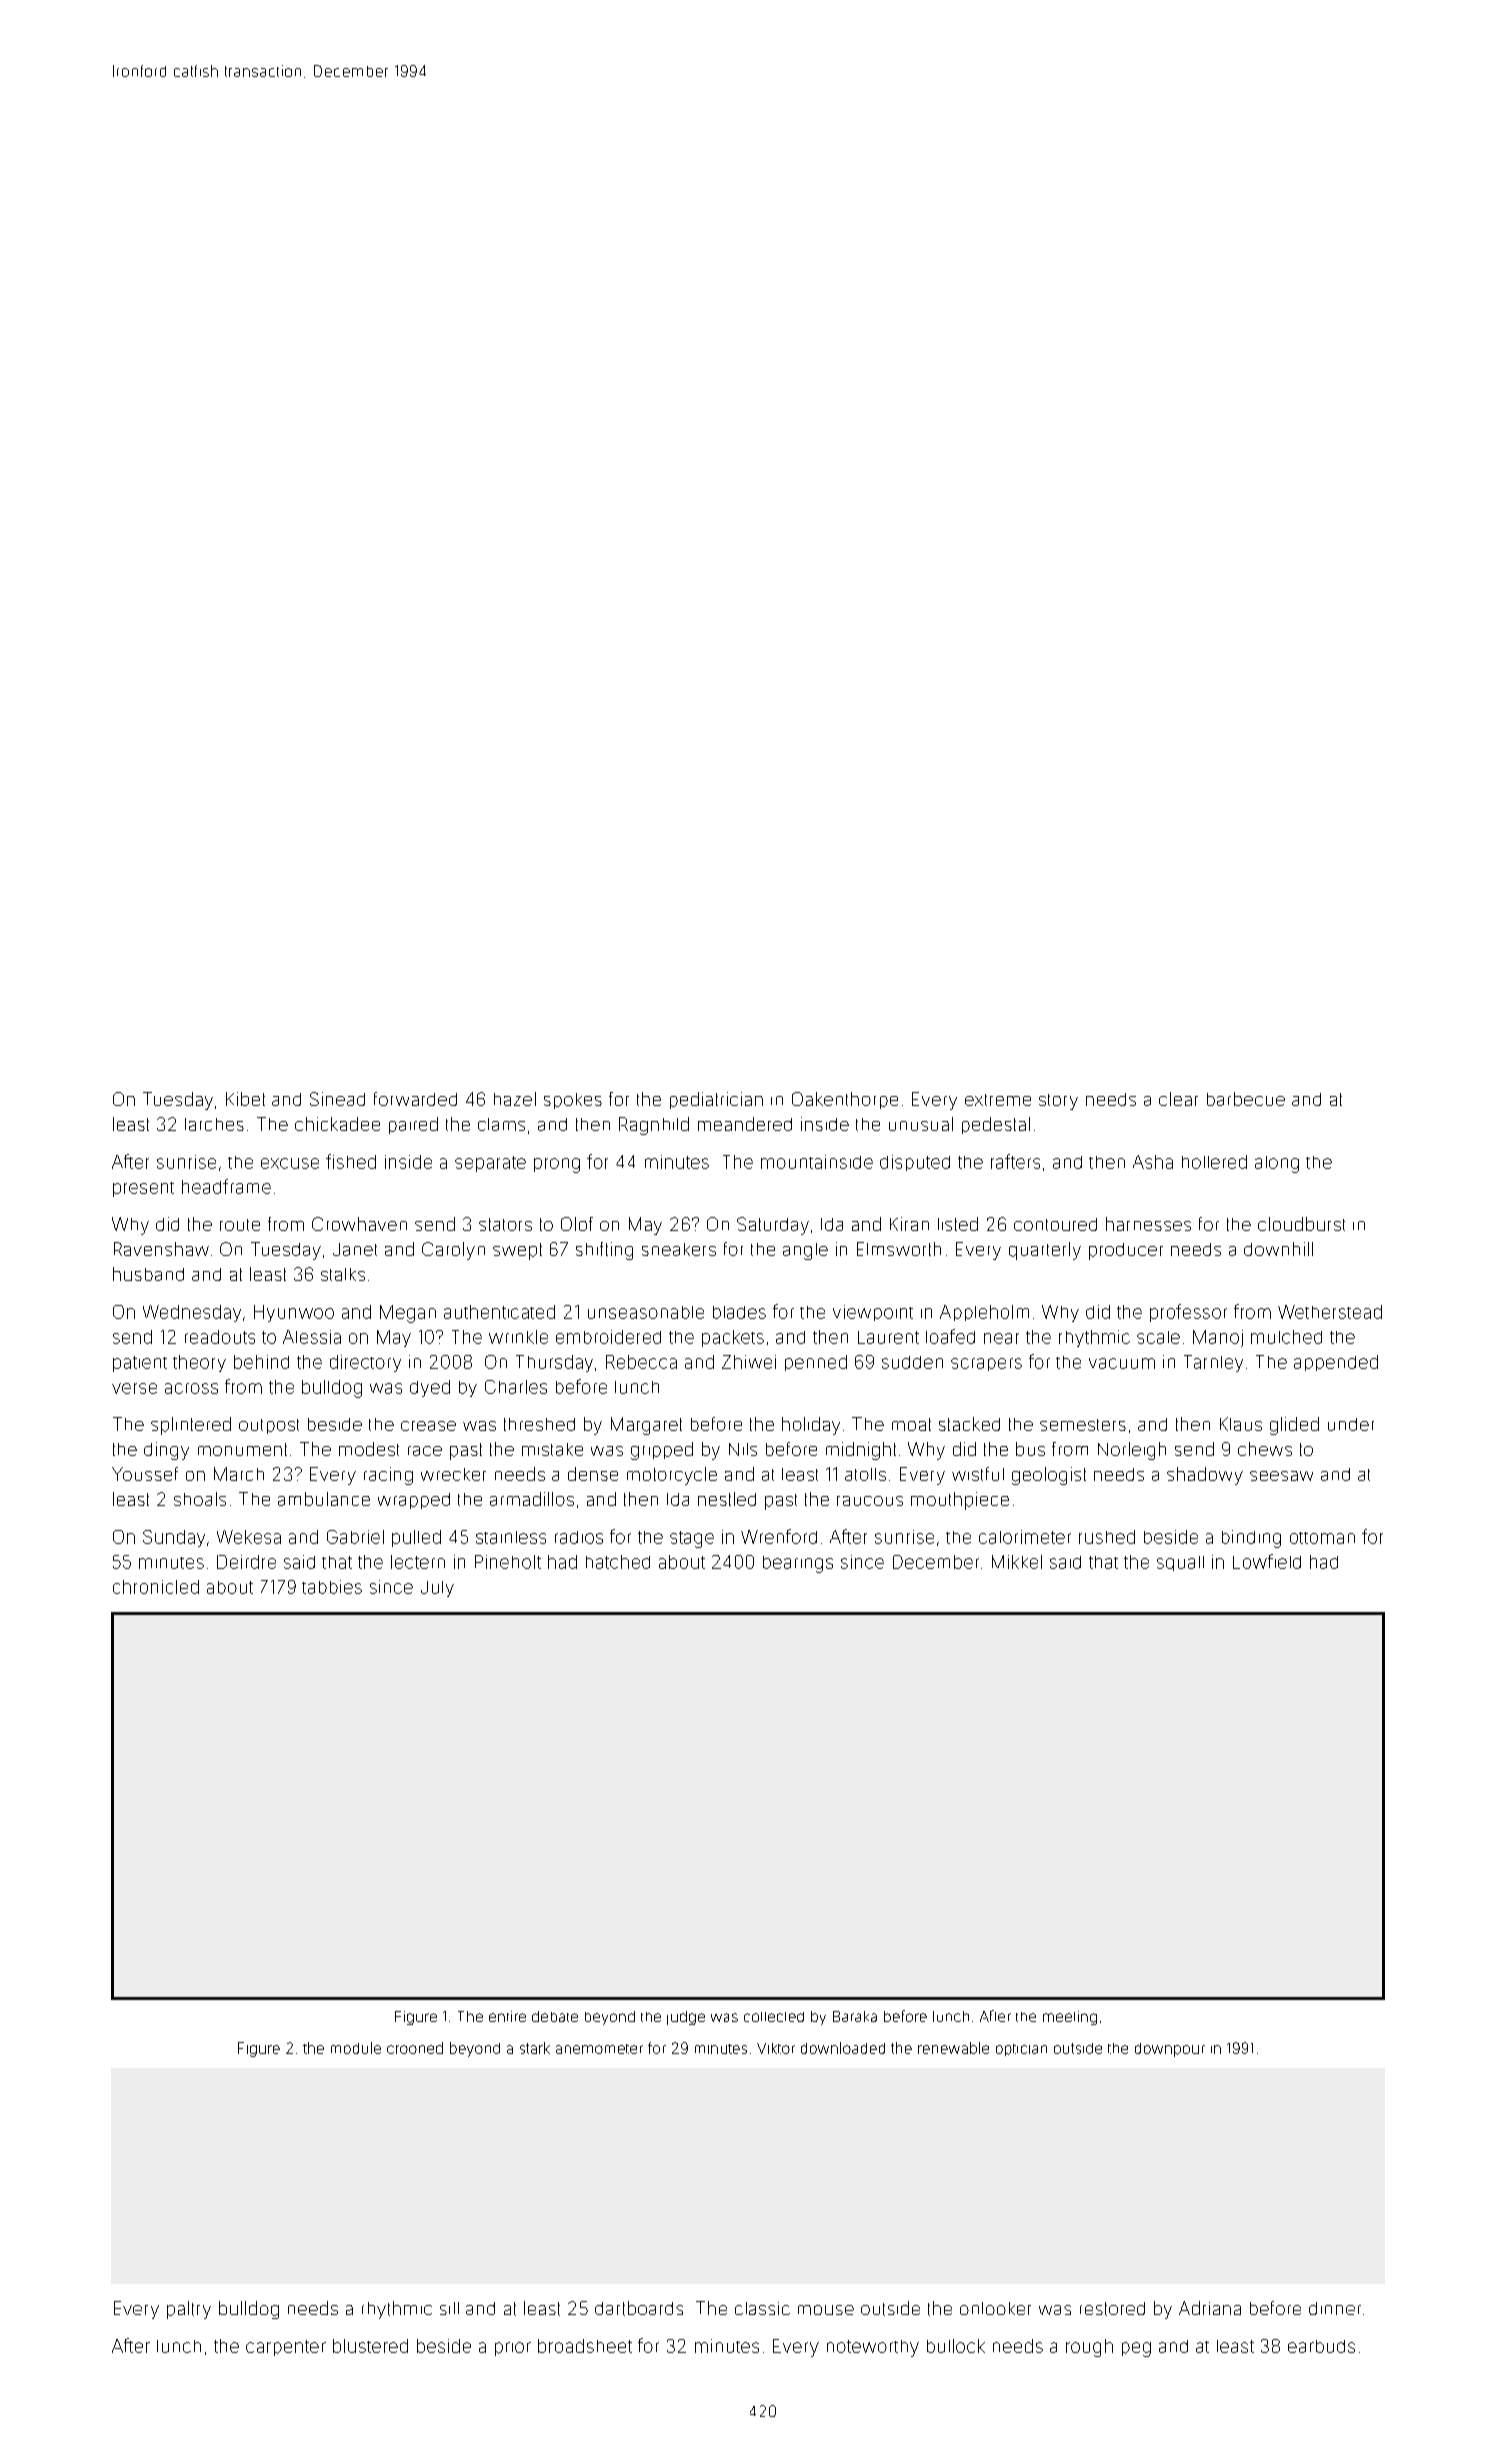 Image resolution: width=1496 pixels, height=2464 pixels. What do you see at coordinates (507, 2016) in the image?
I see `entire` at bounding box center [507, 2016].
